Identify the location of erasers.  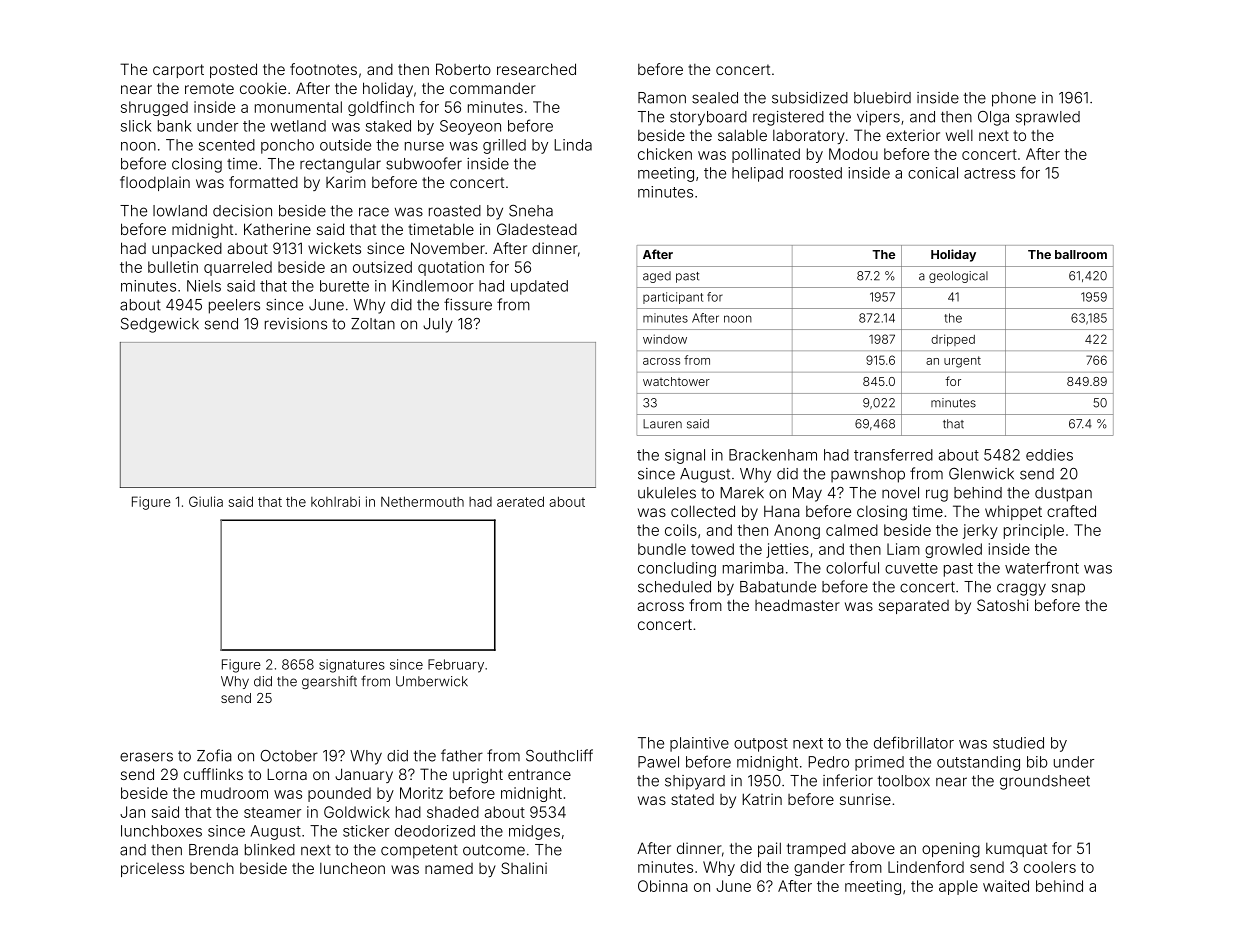
(146, 757).
